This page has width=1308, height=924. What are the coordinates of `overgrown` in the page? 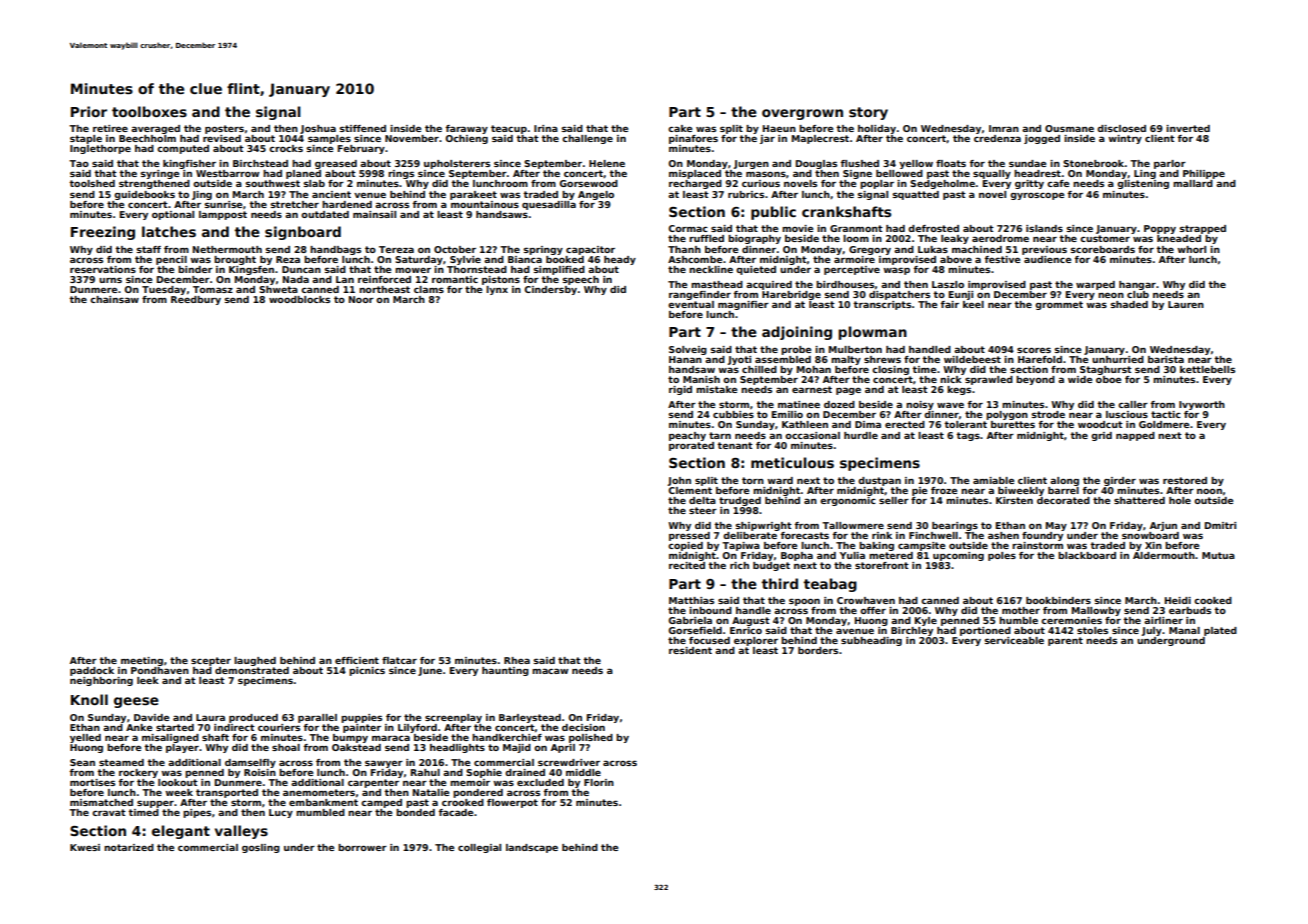 It's located at (802, 114).
